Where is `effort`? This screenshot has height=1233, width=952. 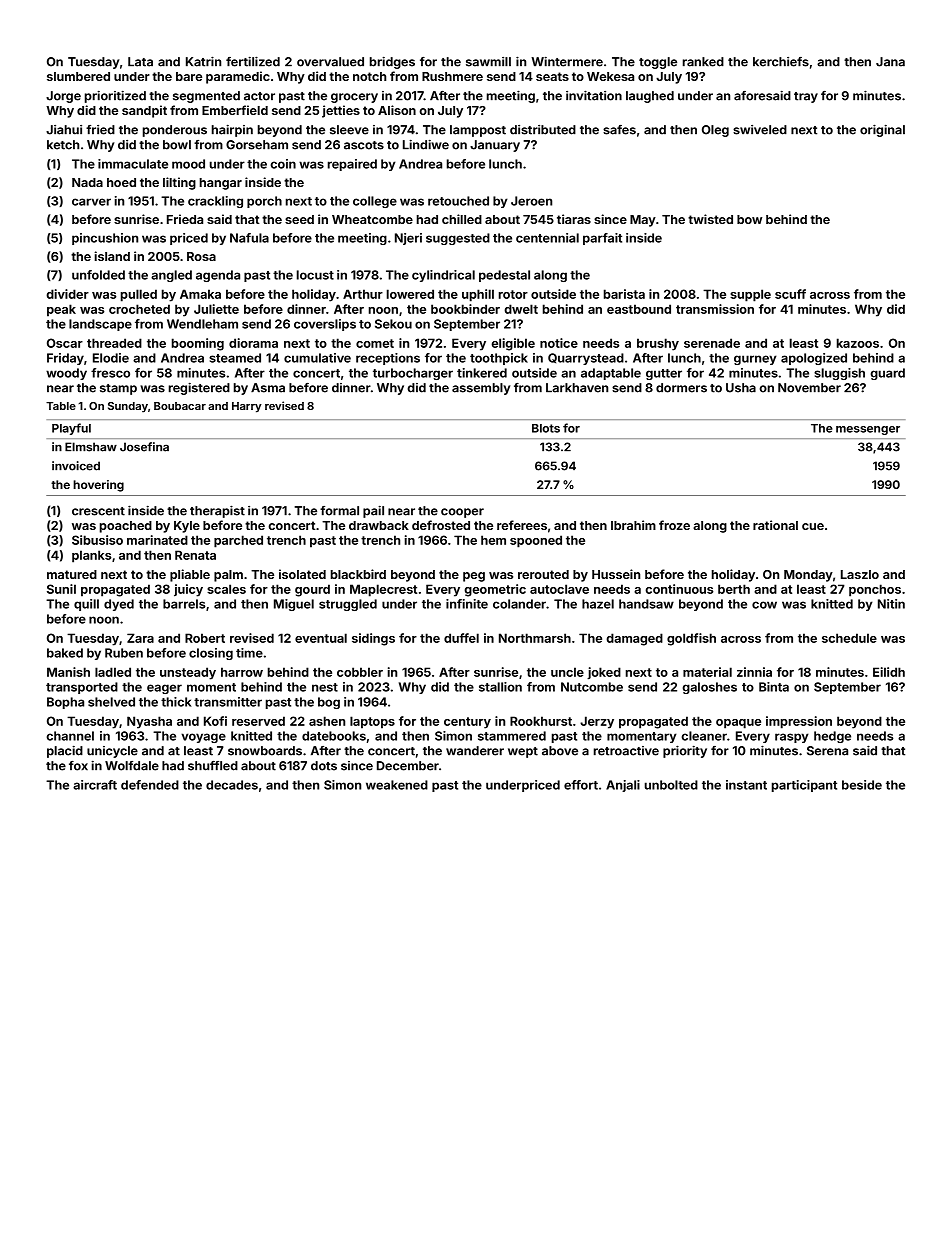
effort is located at coordinates (581, 785).
